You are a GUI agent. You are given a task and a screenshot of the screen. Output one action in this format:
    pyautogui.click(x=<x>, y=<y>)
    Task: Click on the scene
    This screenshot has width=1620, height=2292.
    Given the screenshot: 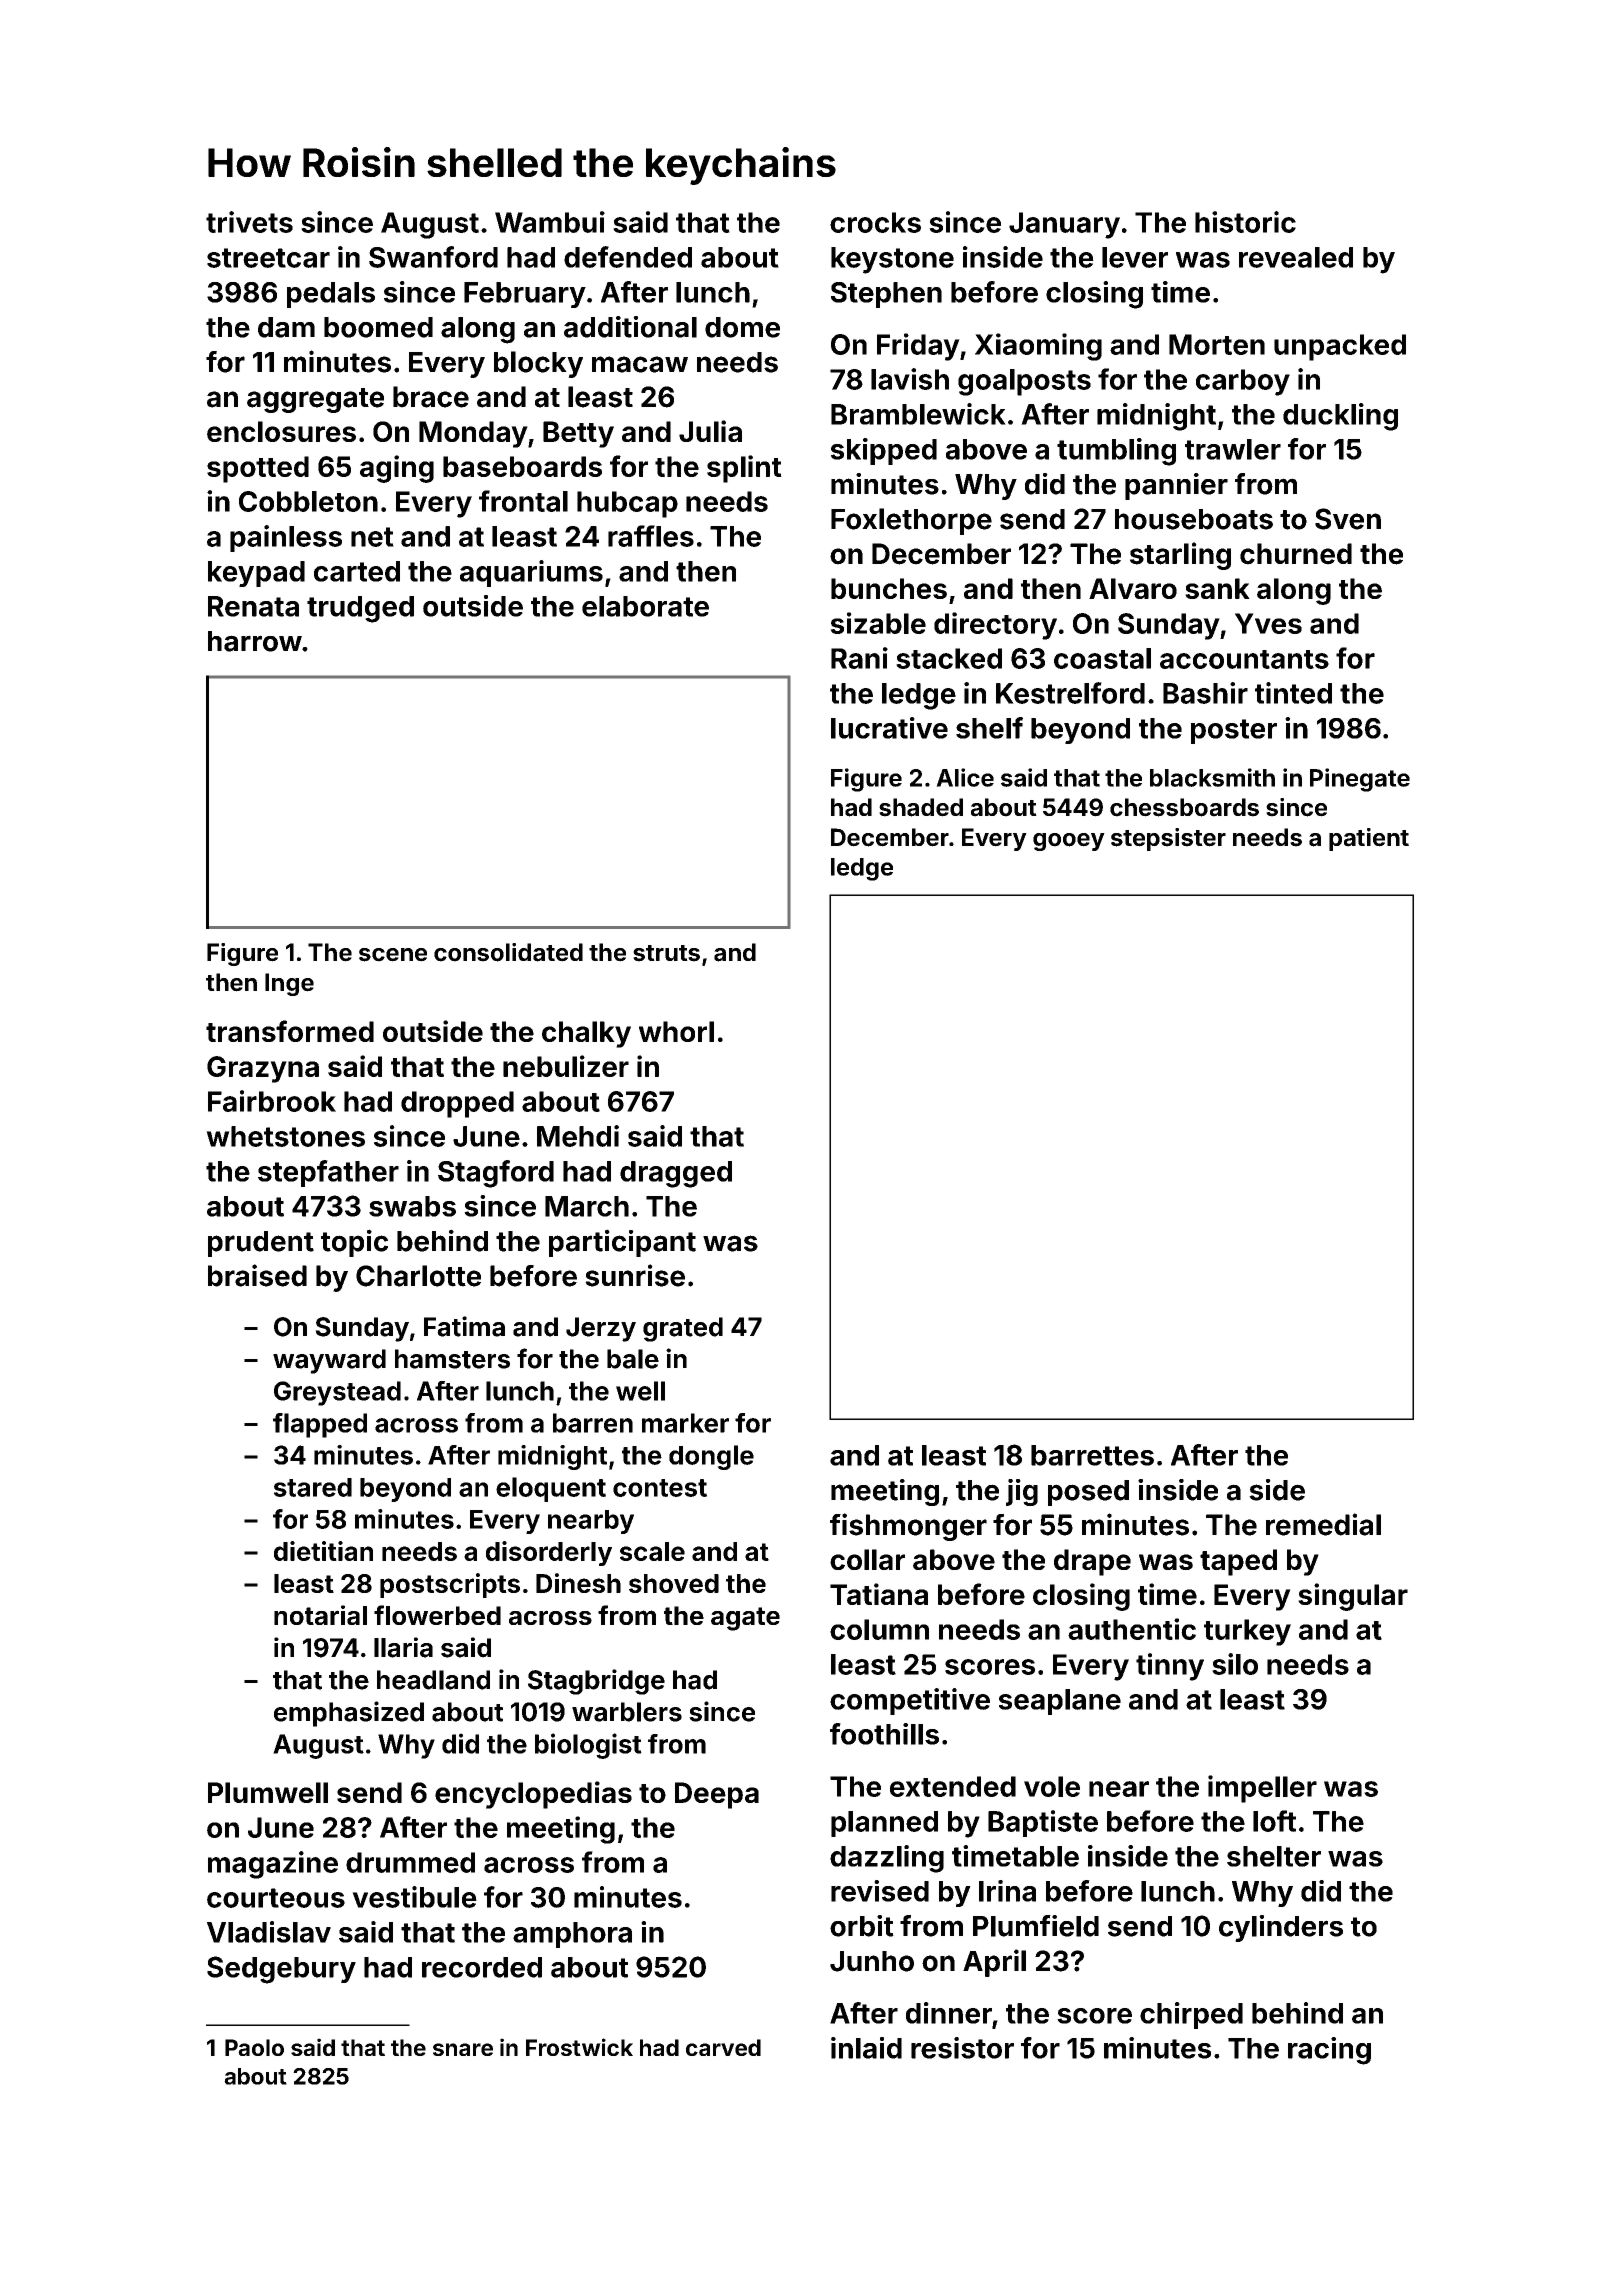 What is the action you would take?
    pyautogui.click(x=393, y=955)
